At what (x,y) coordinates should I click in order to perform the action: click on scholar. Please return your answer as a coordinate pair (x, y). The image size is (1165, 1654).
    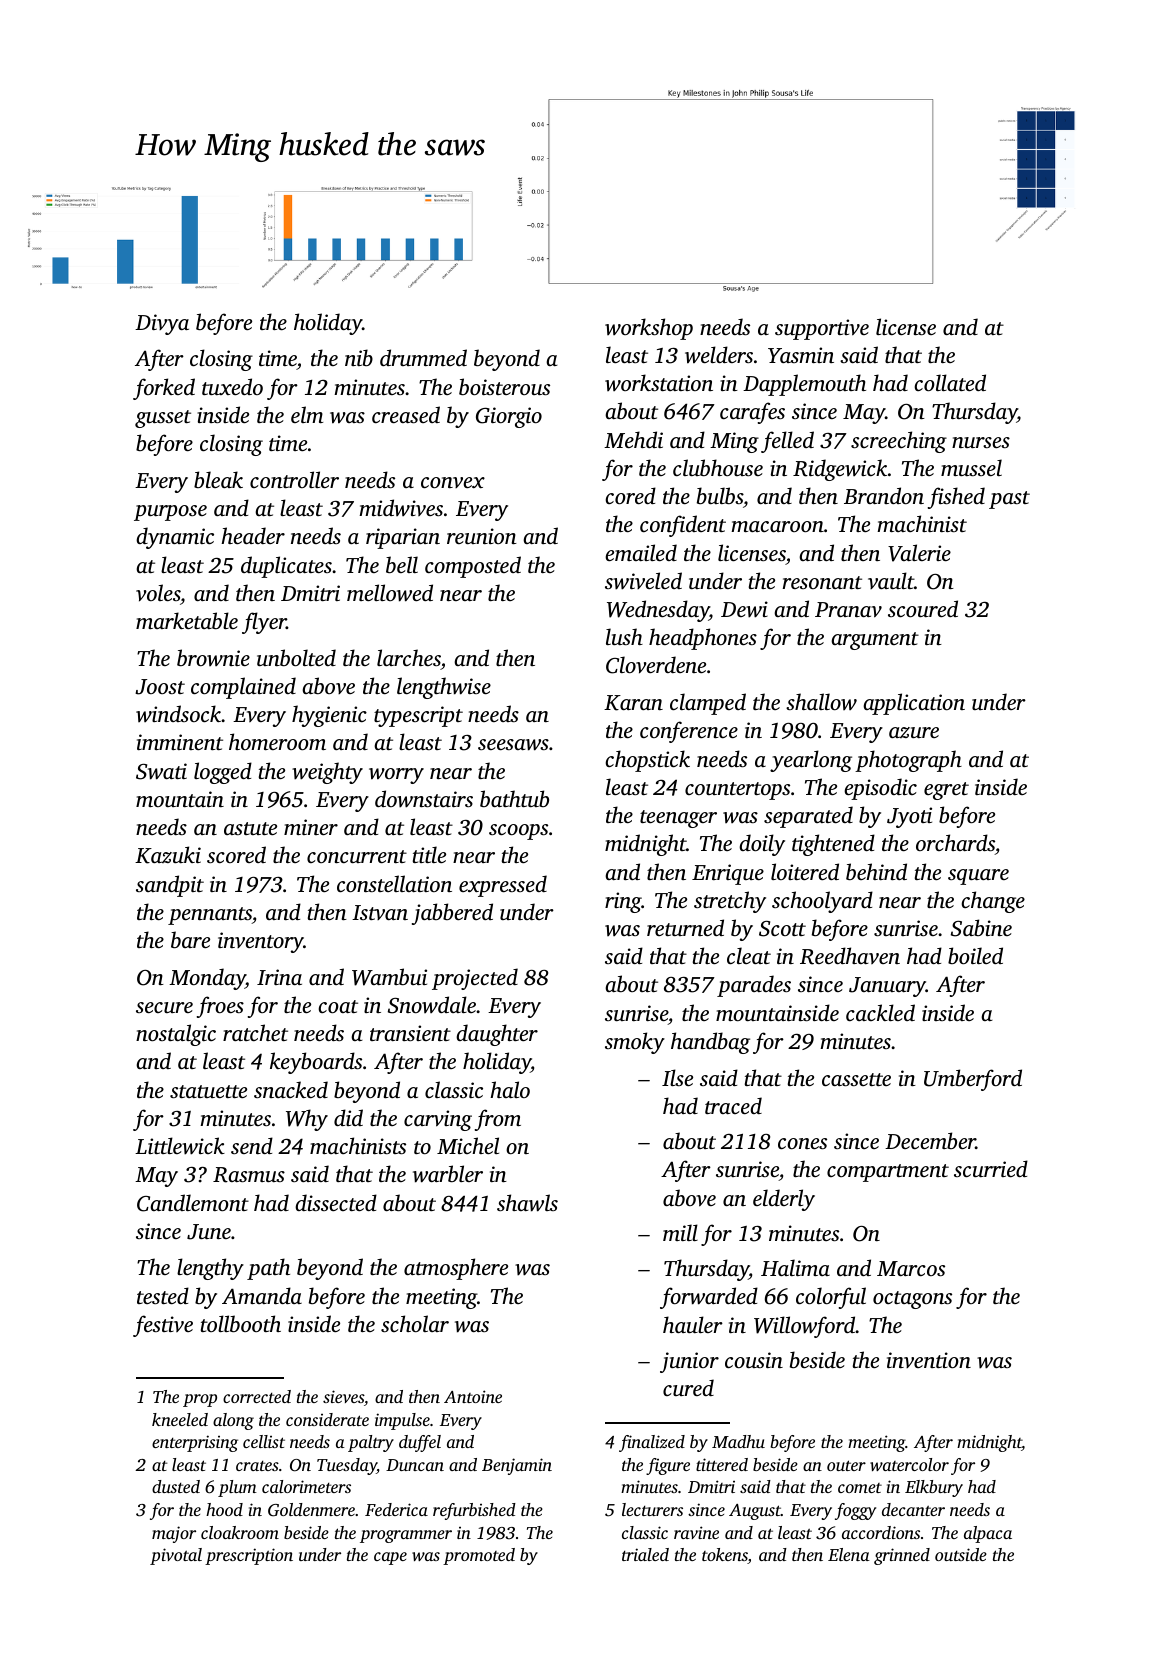
    Looking at the image, I should click on (415, 1323).
